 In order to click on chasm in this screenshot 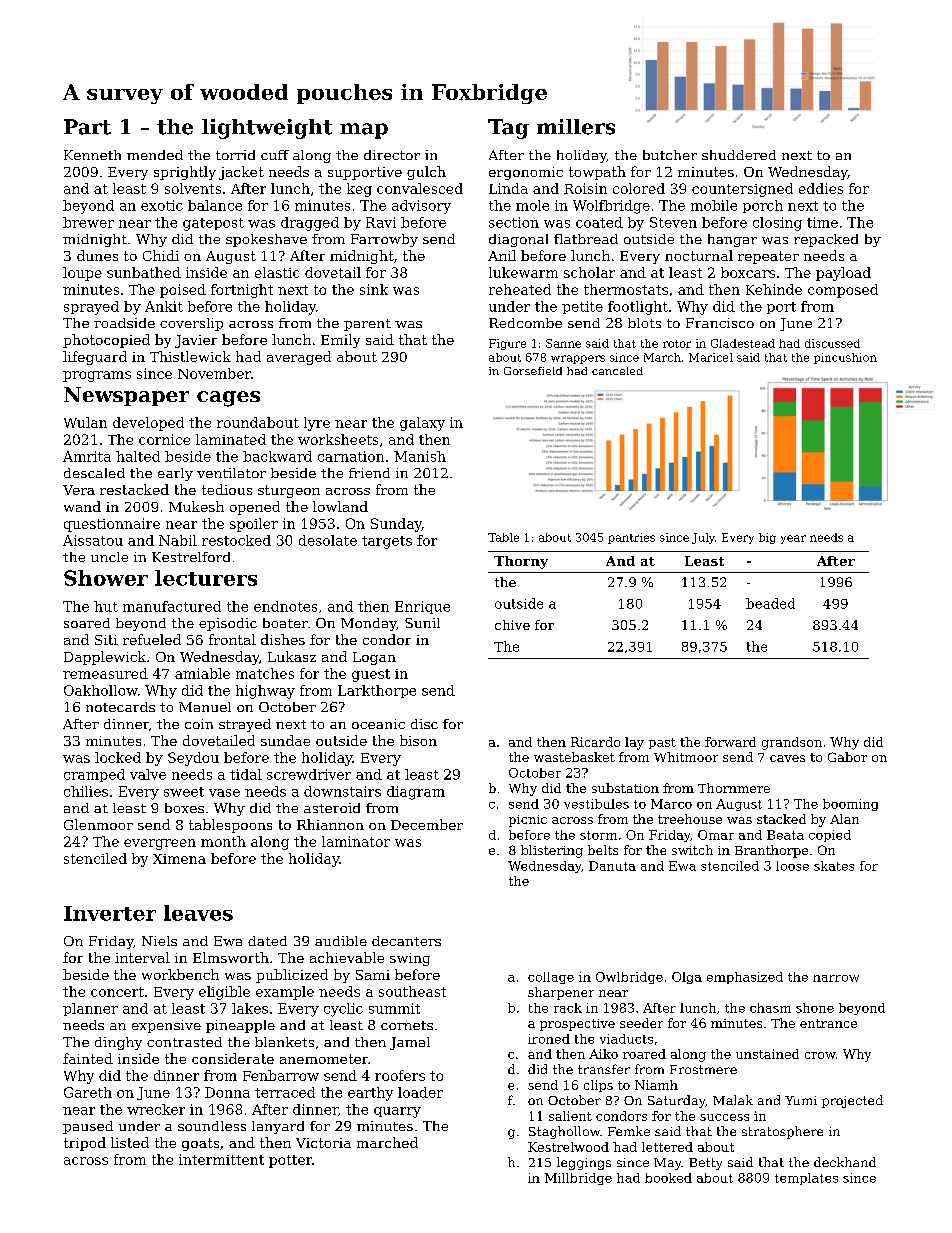, I will do `click(770, 1008)`.
